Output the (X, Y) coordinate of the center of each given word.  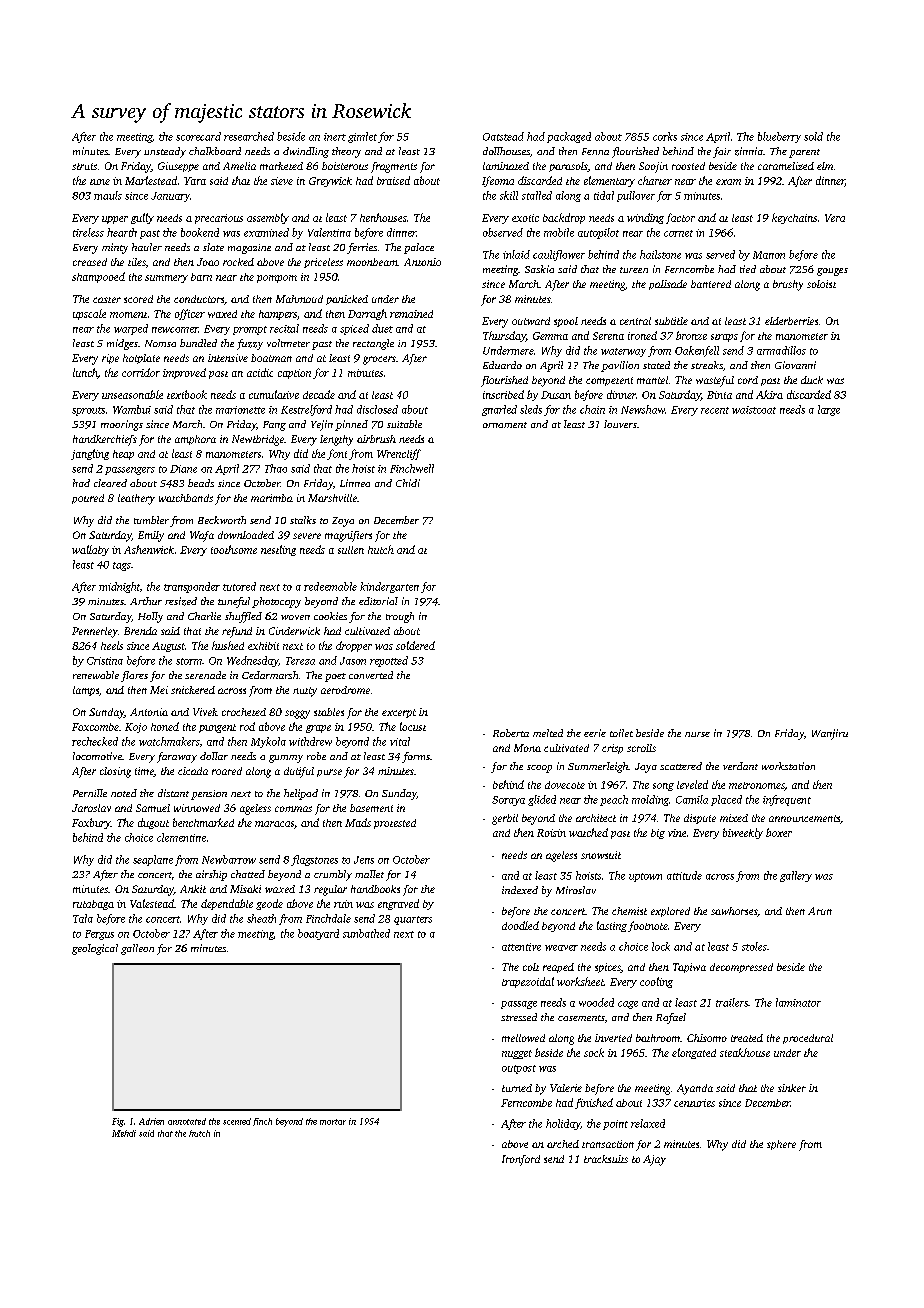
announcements (804, 818)
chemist (629, 911)
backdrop (564, 218)
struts (84, 166)
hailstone (660, 254)
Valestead (152, 903)
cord (748, 380)
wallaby (90, 550)
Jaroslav (91, 808)
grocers (379, 360)
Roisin (551, 833)
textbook (187, 394)
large (829, 410)
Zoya (343, 522)
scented (237, 1121)
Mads (358, 822)
